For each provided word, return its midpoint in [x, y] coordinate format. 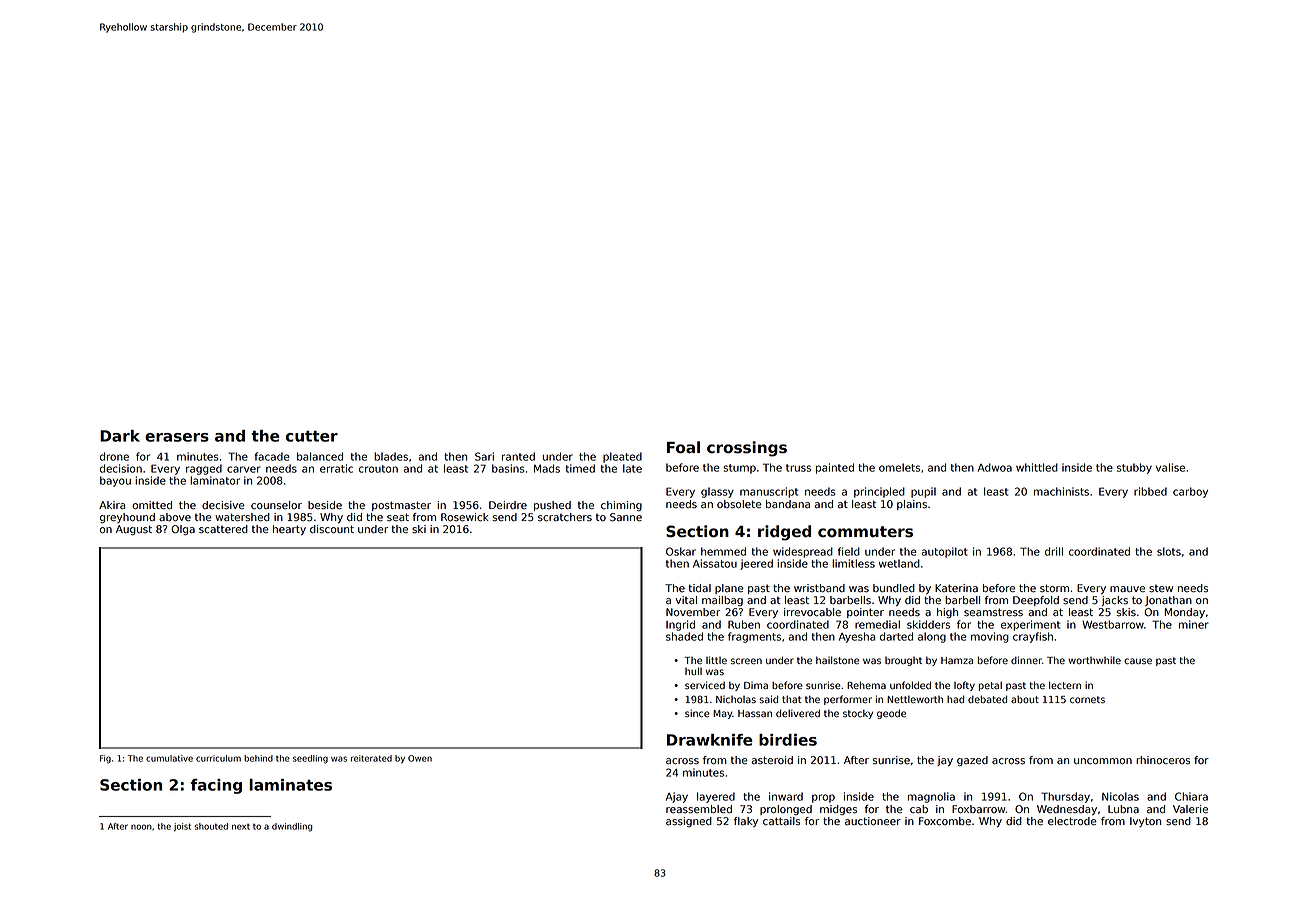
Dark [120, 436]
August [134, 530]
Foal [683, 447]
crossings [747, 449]
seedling [310, 759]
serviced [705, 685]
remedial [877, 624]
